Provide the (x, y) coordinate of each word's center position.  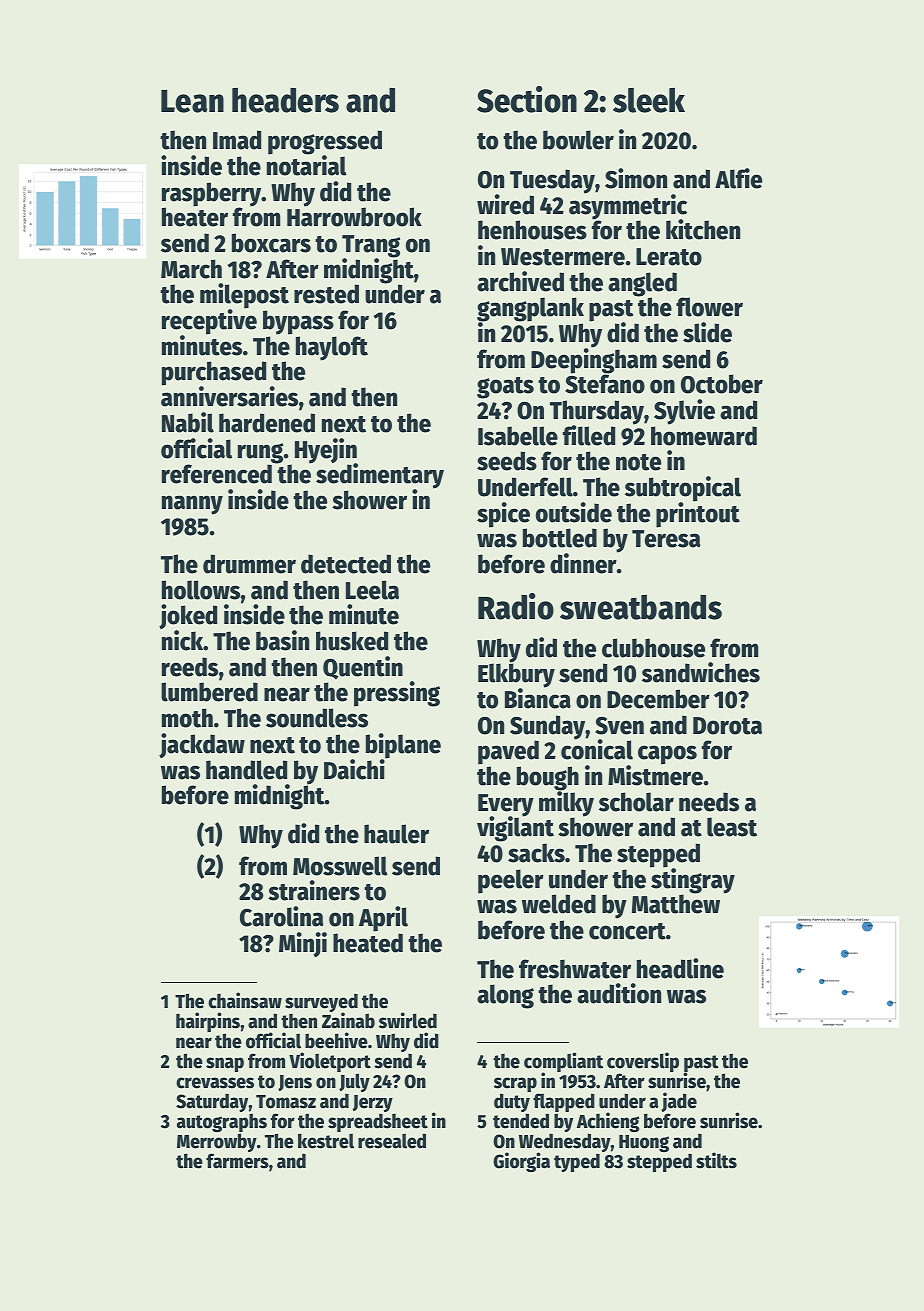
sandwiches (701, 672)
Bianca (538, 698)
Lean (192, 101)
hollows (201, 590)
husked (352, 641)
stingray (693, 881)
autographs (222, 1124)
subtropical (683, 489)
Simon (636, 178)
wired (505, 204)
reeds (190, 667)
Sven (619, 726)
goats (505, 388)
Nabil (188, 422)
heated (368, 943)
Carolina (281, 916)
